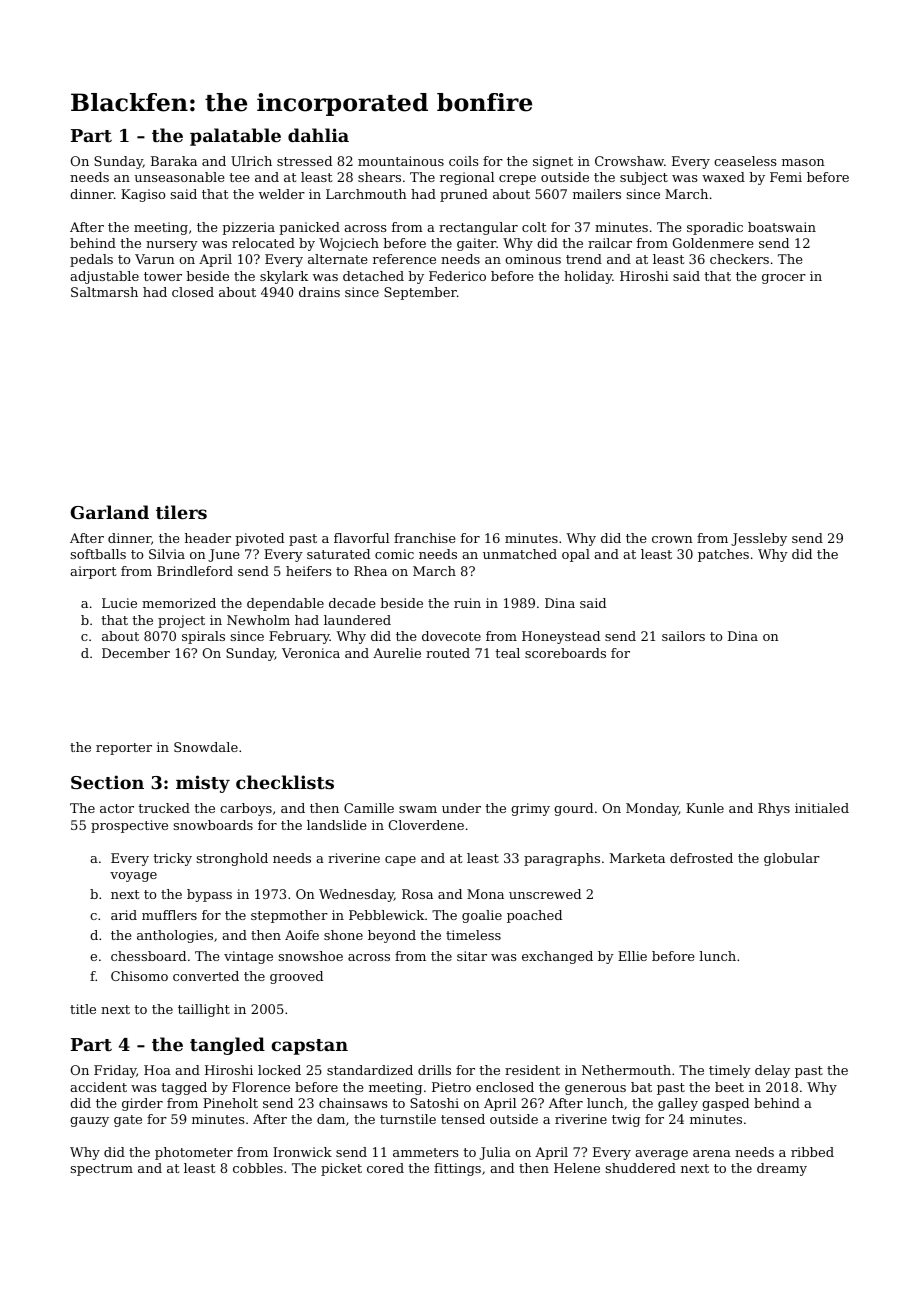 Image resolution: width=924 pixels, height=1308 pixels. What do you see at coordinates (565, 653) in the image?
I see `scoreboards` at bounding box center [565, 653].
